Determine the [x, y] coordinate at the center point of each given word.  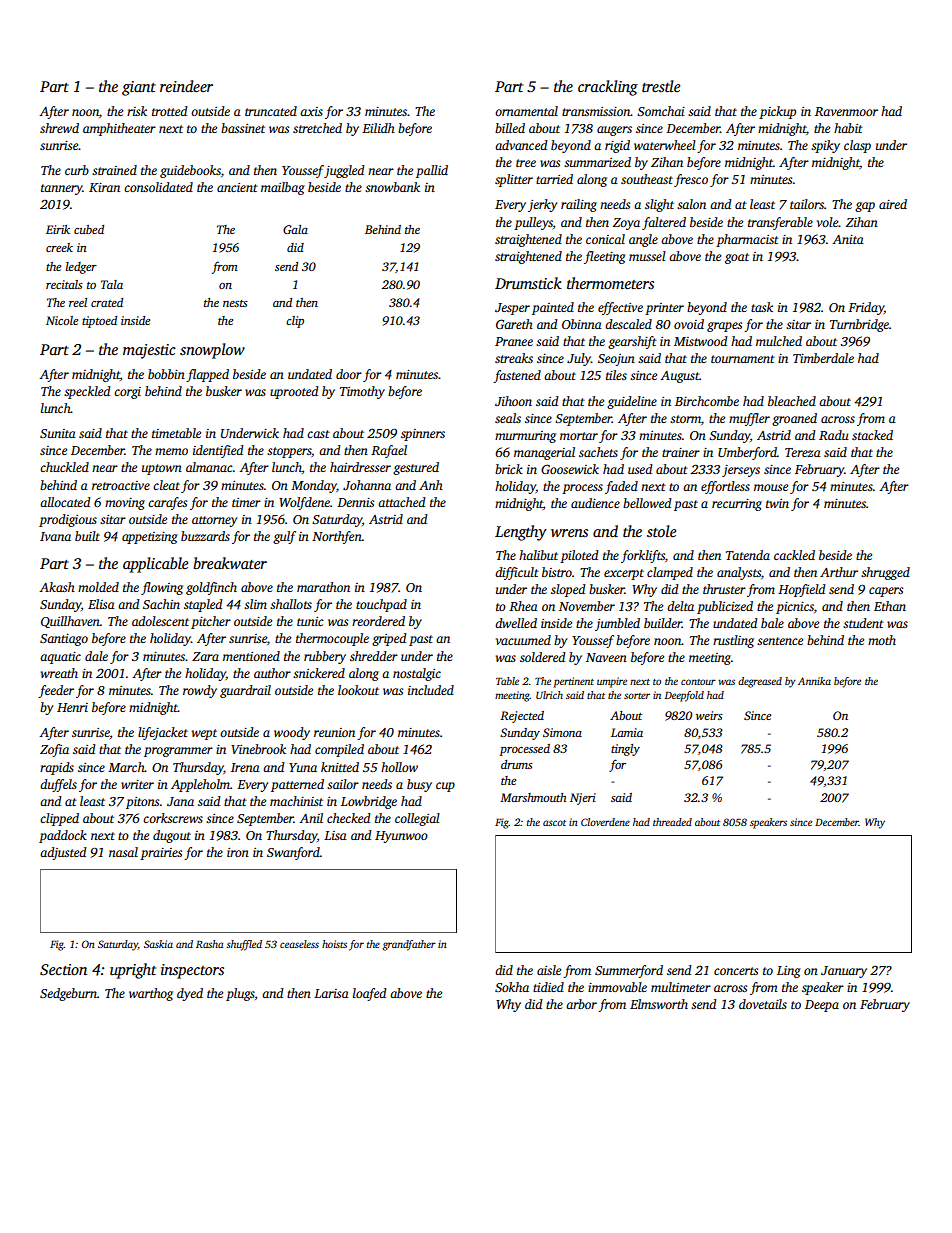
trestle [661, 86]
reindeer [186, 86]
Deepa [822, 1006]
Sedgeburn [68, 994]
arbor [581, 1004]
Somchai [661, 111]
